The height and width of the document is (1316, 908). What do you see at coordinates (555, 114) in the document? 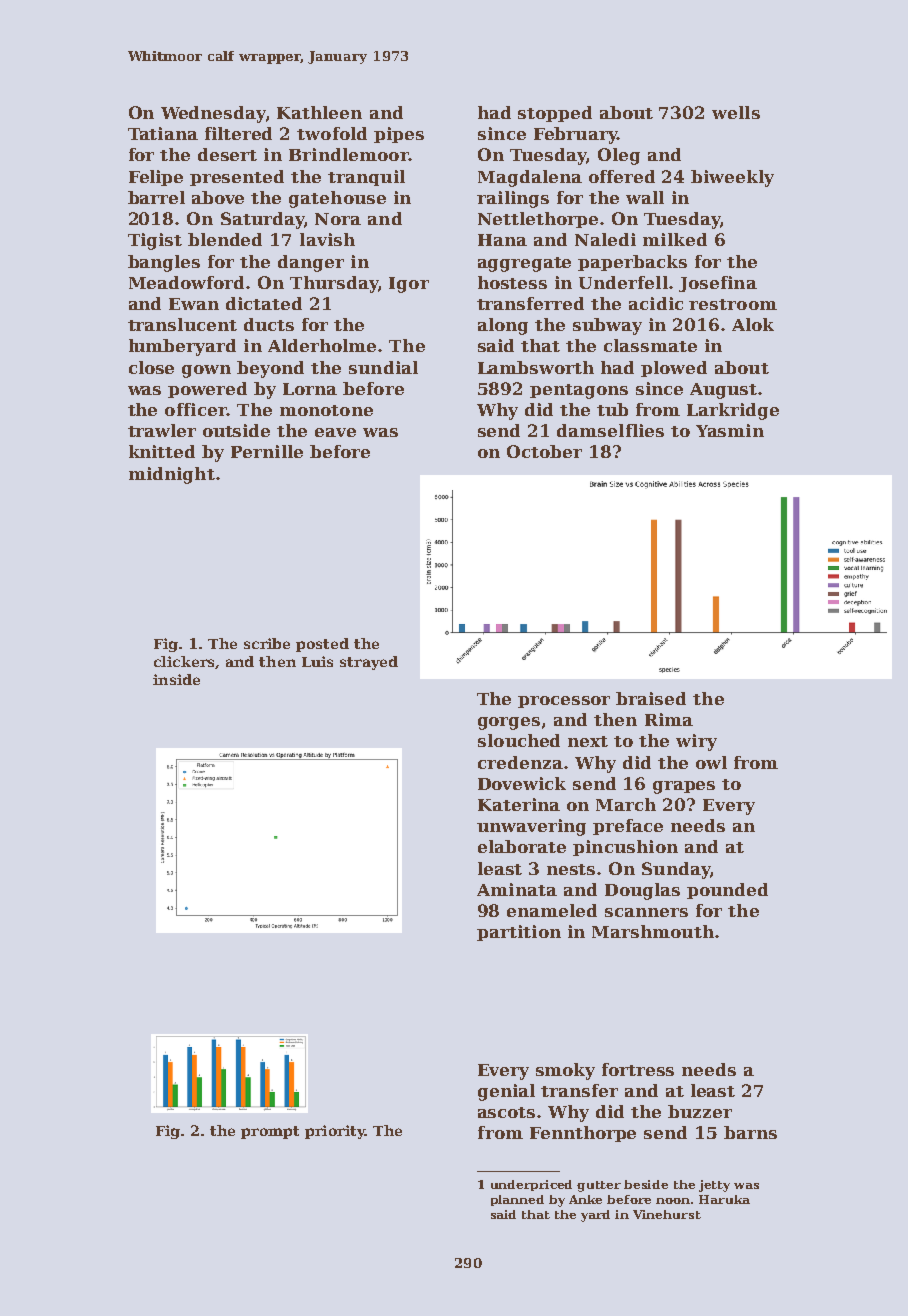
I see `stopped` at bounding box center [555, 114].
